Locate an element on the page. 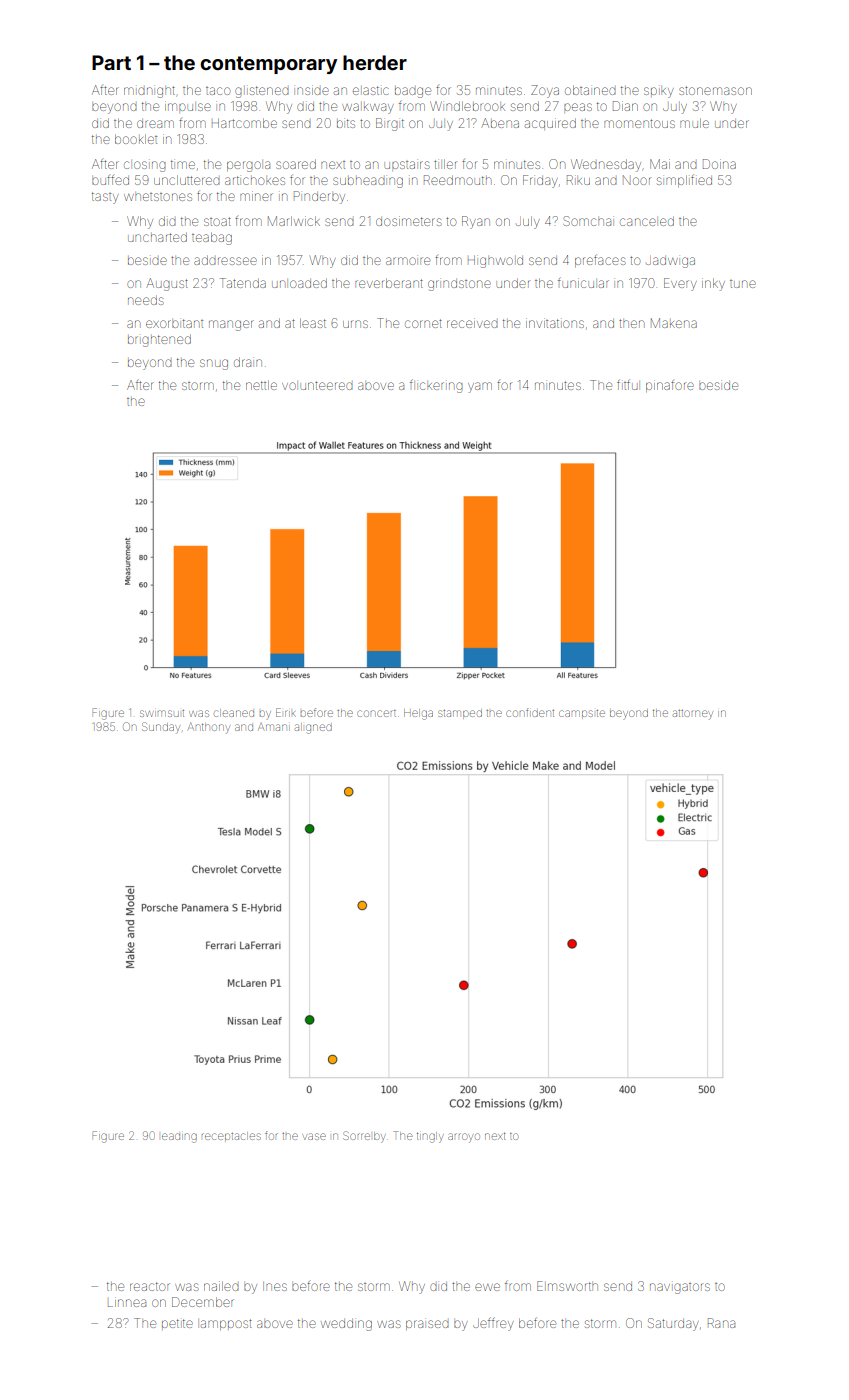 The image size is (849, 1400). flickering is located at coordinates (436, 386).
